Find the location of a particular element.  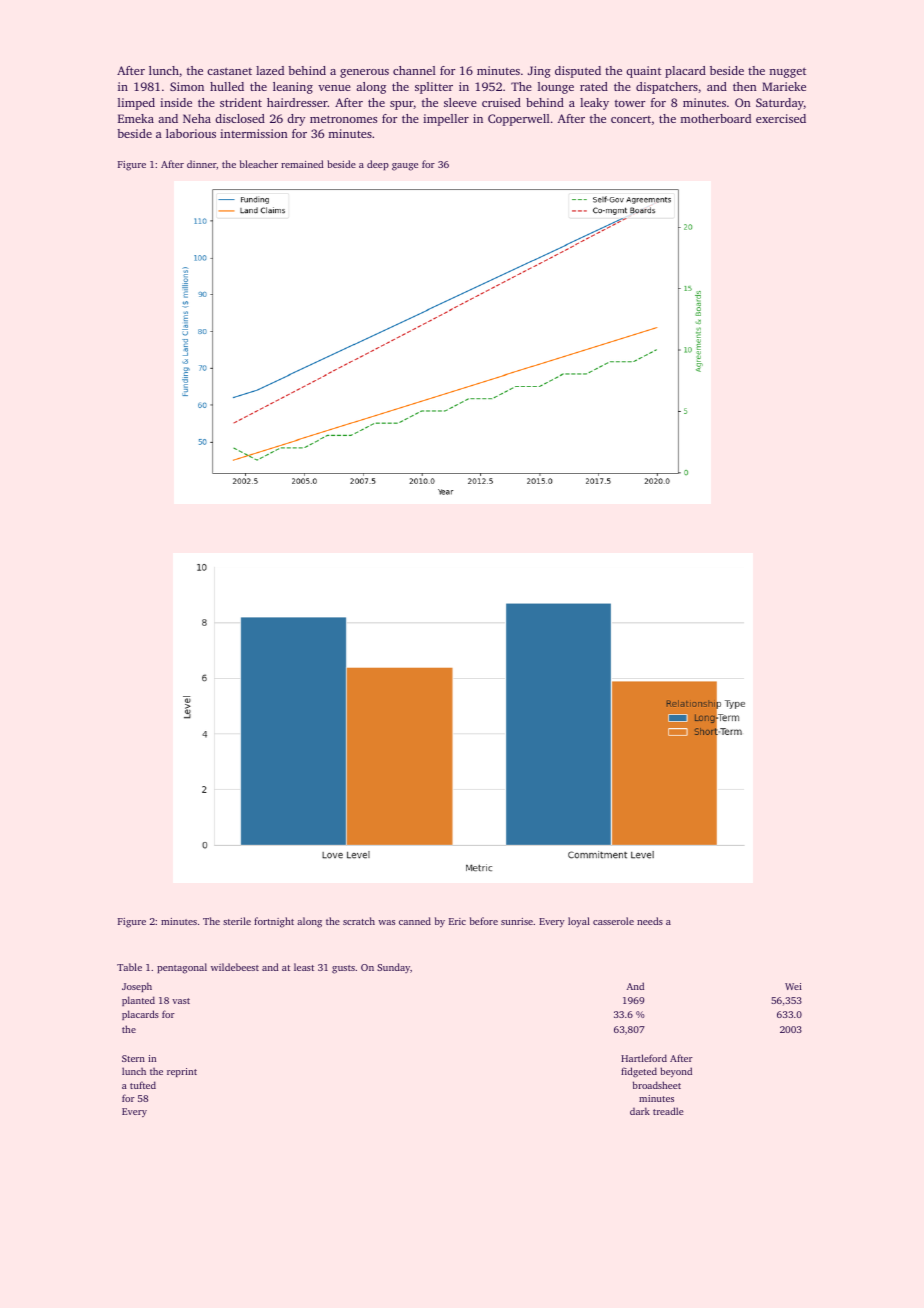

treadle is located at coordinates (668, 1111).
